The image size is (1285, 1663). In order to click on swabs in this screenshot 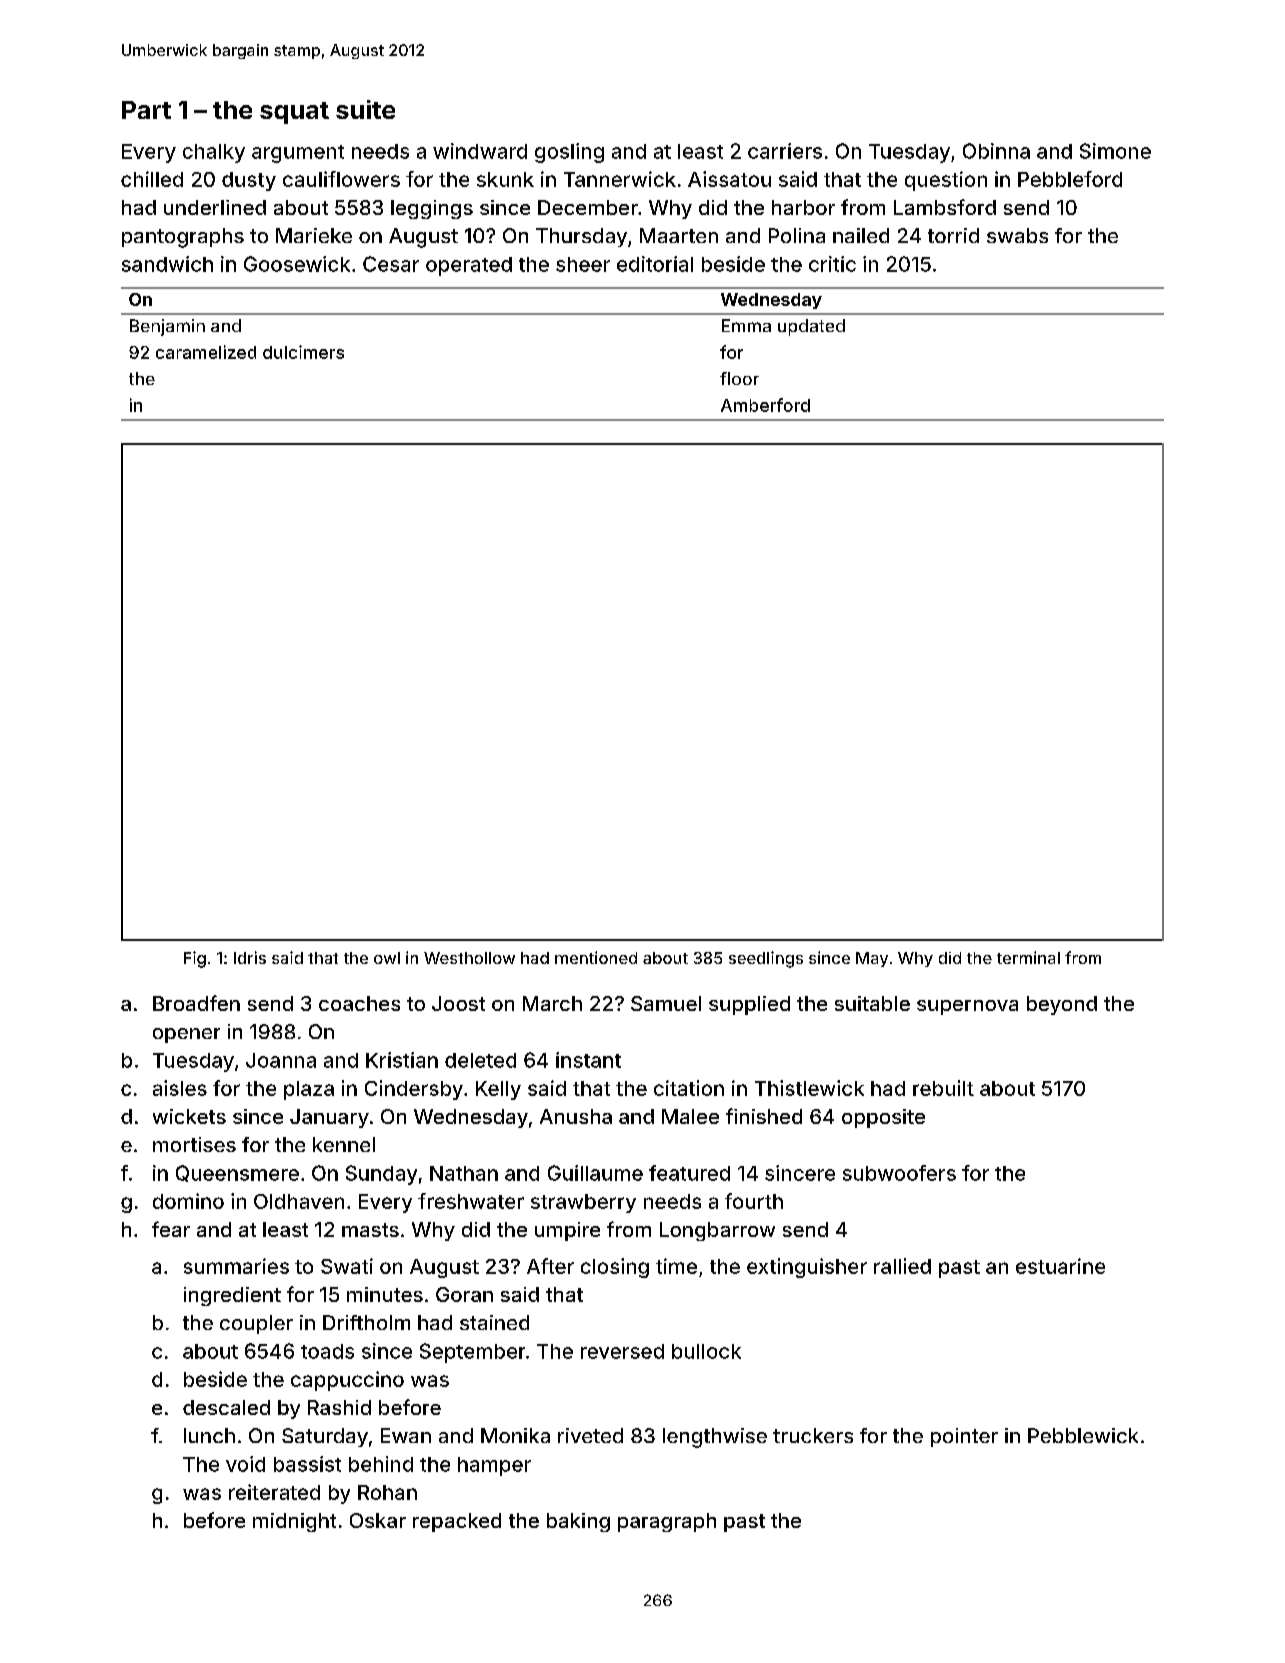, I will do `click(1017, 235)`.
